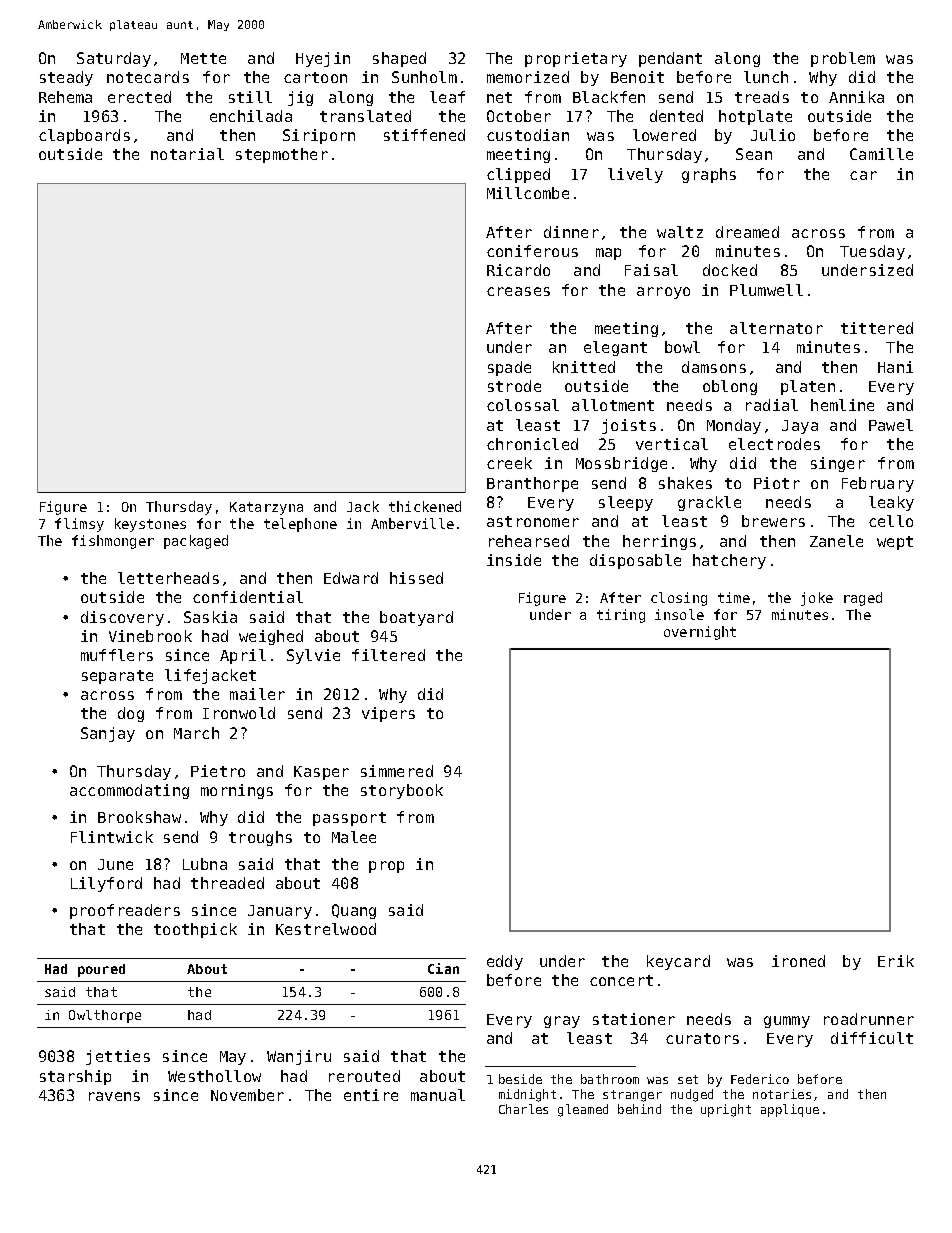 The image size is (952, 1233). I want to click on memorized, so click(528, 77).
